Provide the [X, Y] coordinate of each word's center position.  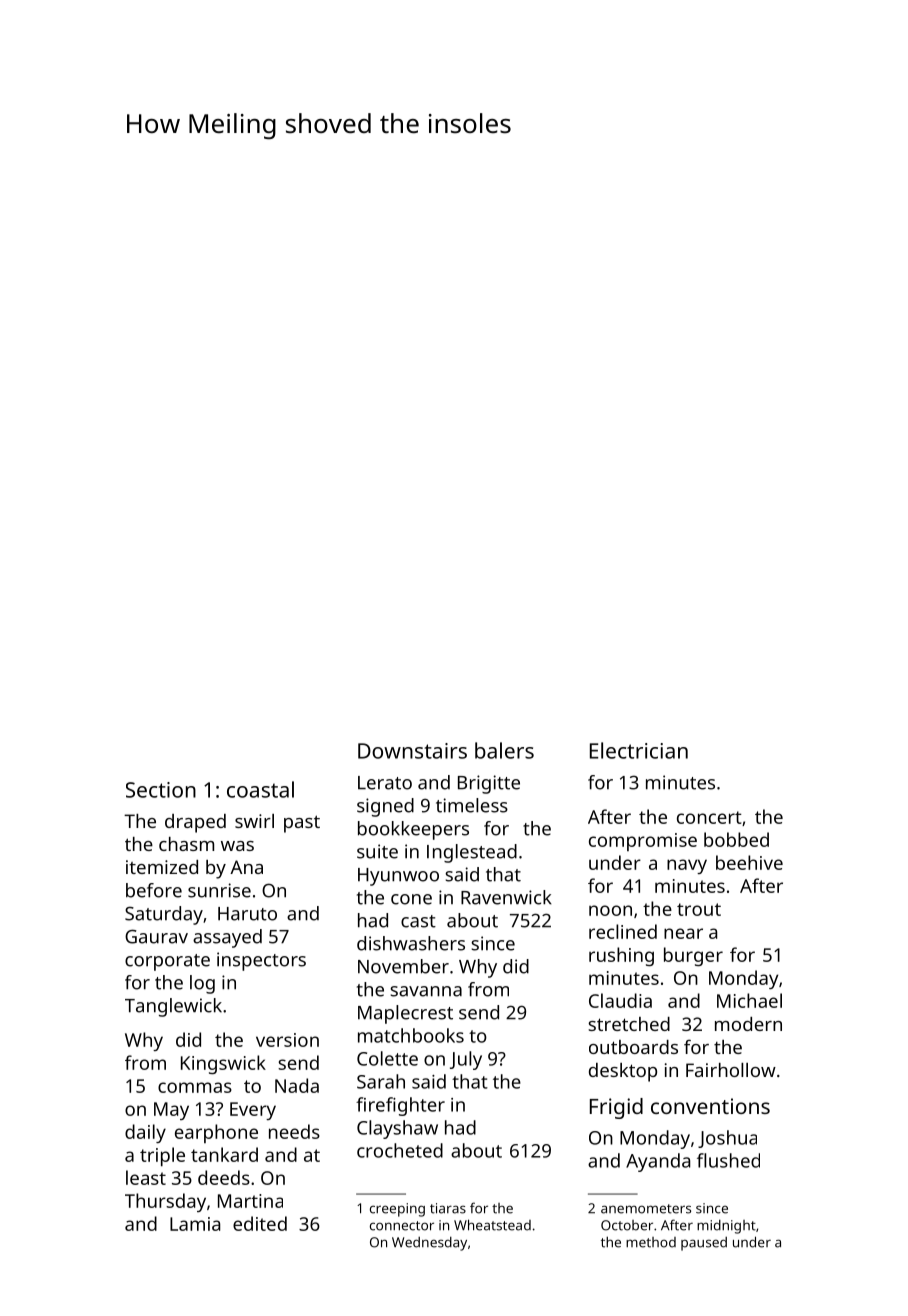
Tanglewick [173, 1007]
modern [748, 1024]
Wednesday [429, 1244]
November [403, 966]
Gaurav [156, 936]
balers [504, 750]
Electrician [639, 750]
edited [260, 1223]
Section [161, 790]
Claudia [620, 1000]
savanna [426, 991]
